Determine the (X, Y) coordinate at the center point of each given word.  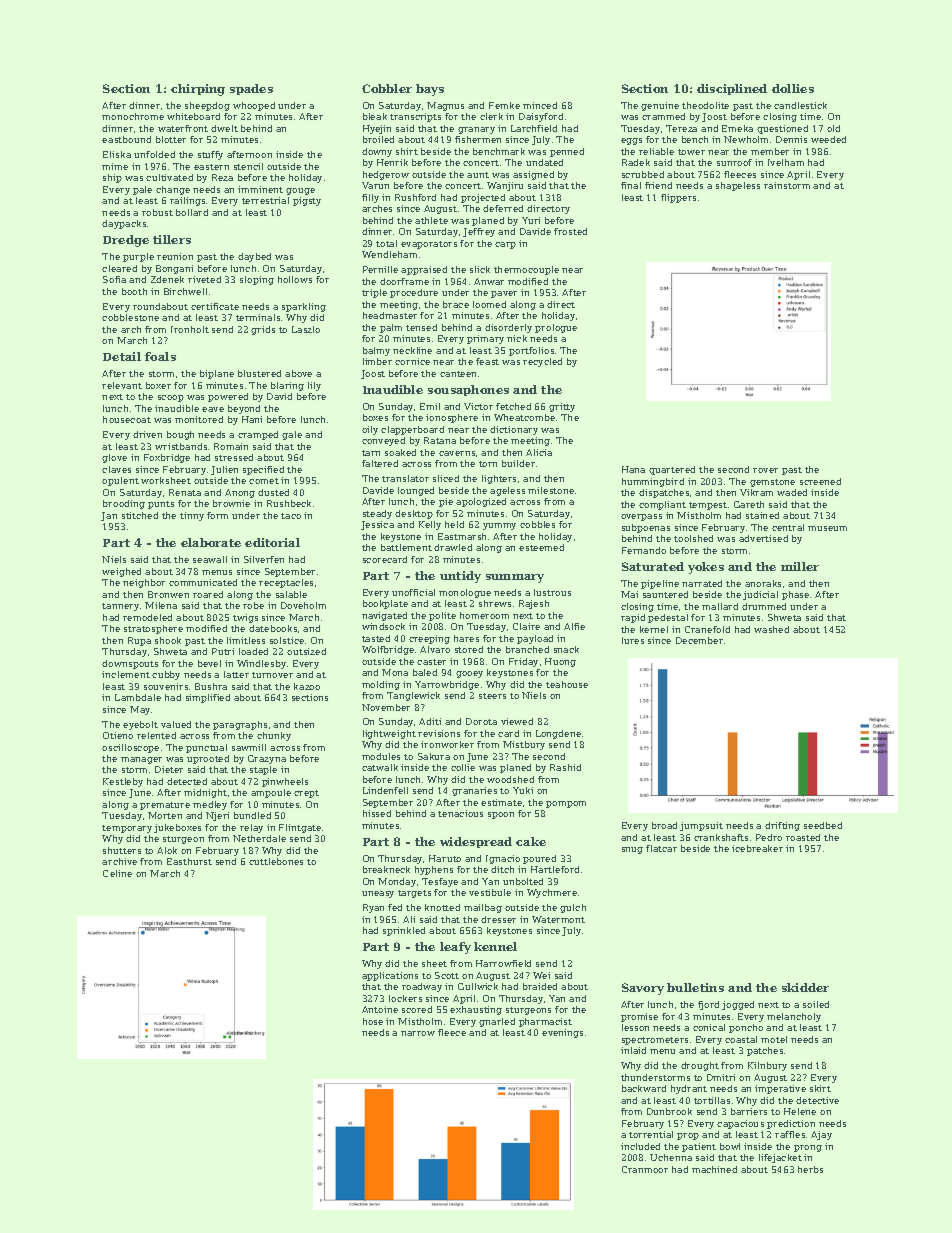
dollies (793, 88)
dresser (498, 919)
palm (391, 328)
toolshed (693, 538)
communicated (203, 582)
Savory (643, 989)
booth (134, 291)
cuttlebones (276, 861)
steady (377, 514)
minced (540, 105)
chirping (198, 90)
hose (373, 1021)
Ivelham (786, 162)
